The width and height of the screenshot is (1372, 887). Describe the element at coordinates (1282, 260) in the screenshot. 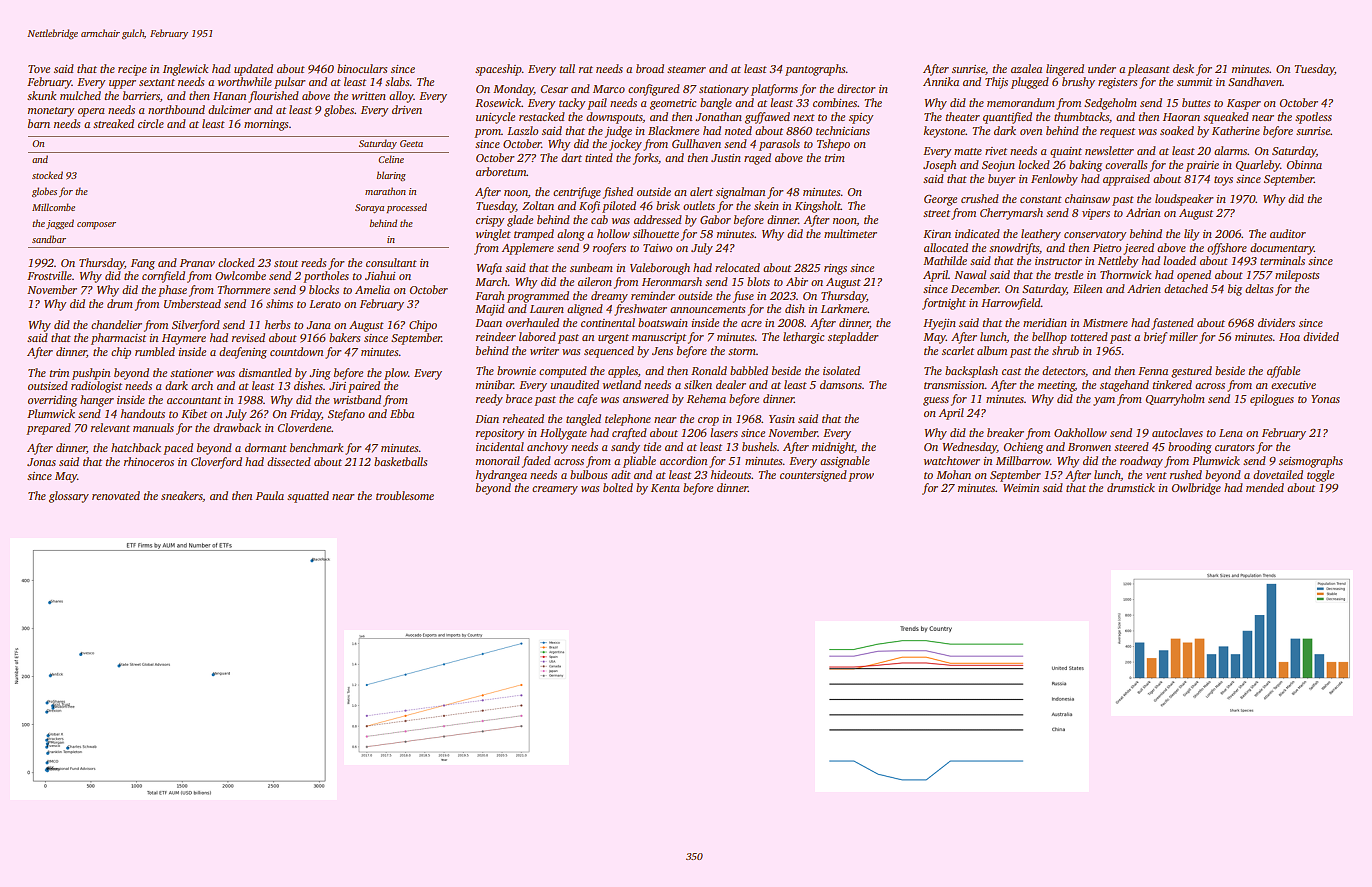

I see `terminals` at that location.
